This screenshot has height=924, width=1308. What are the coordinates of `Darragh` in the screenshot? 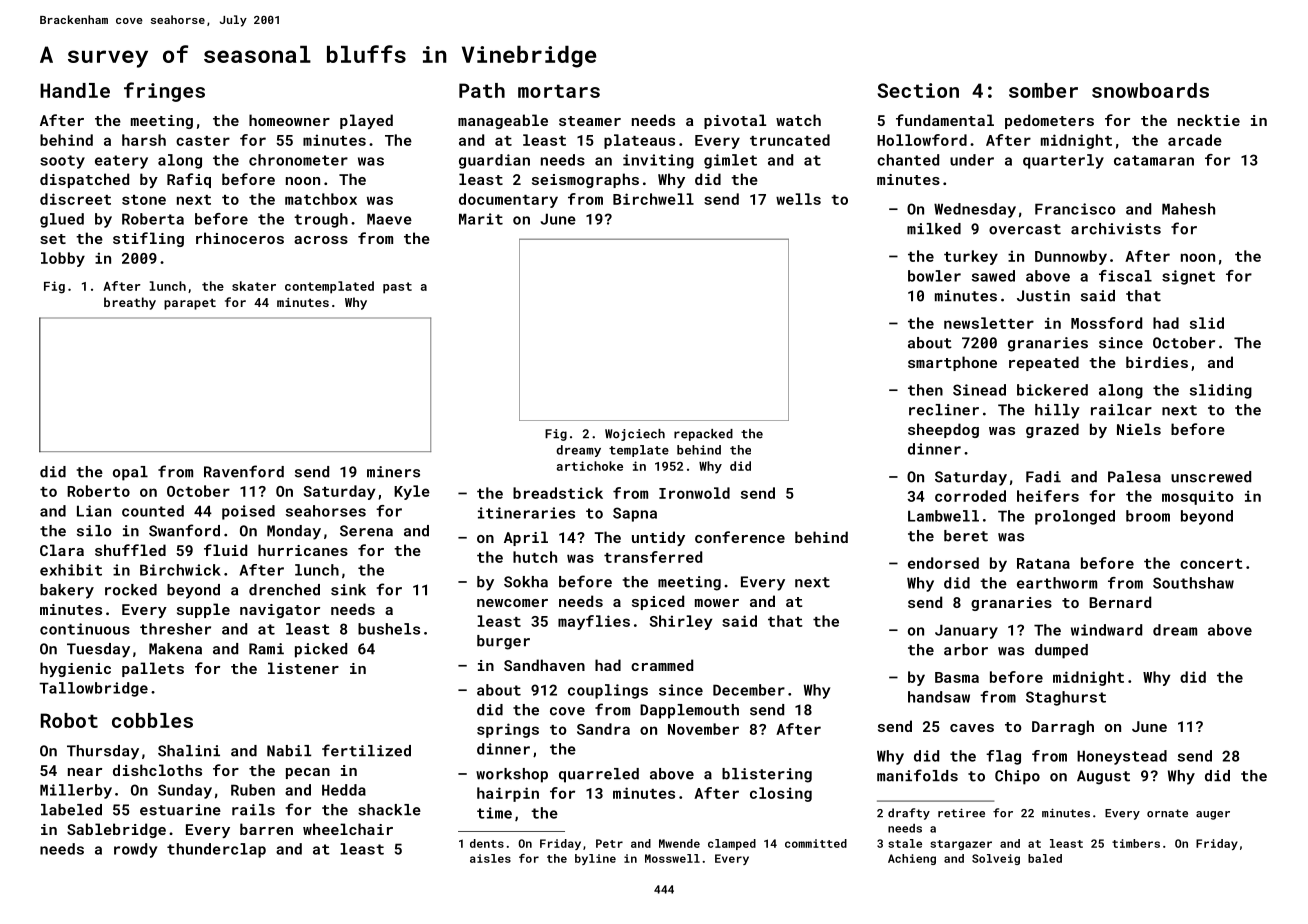 It's located at (1063, 727).
